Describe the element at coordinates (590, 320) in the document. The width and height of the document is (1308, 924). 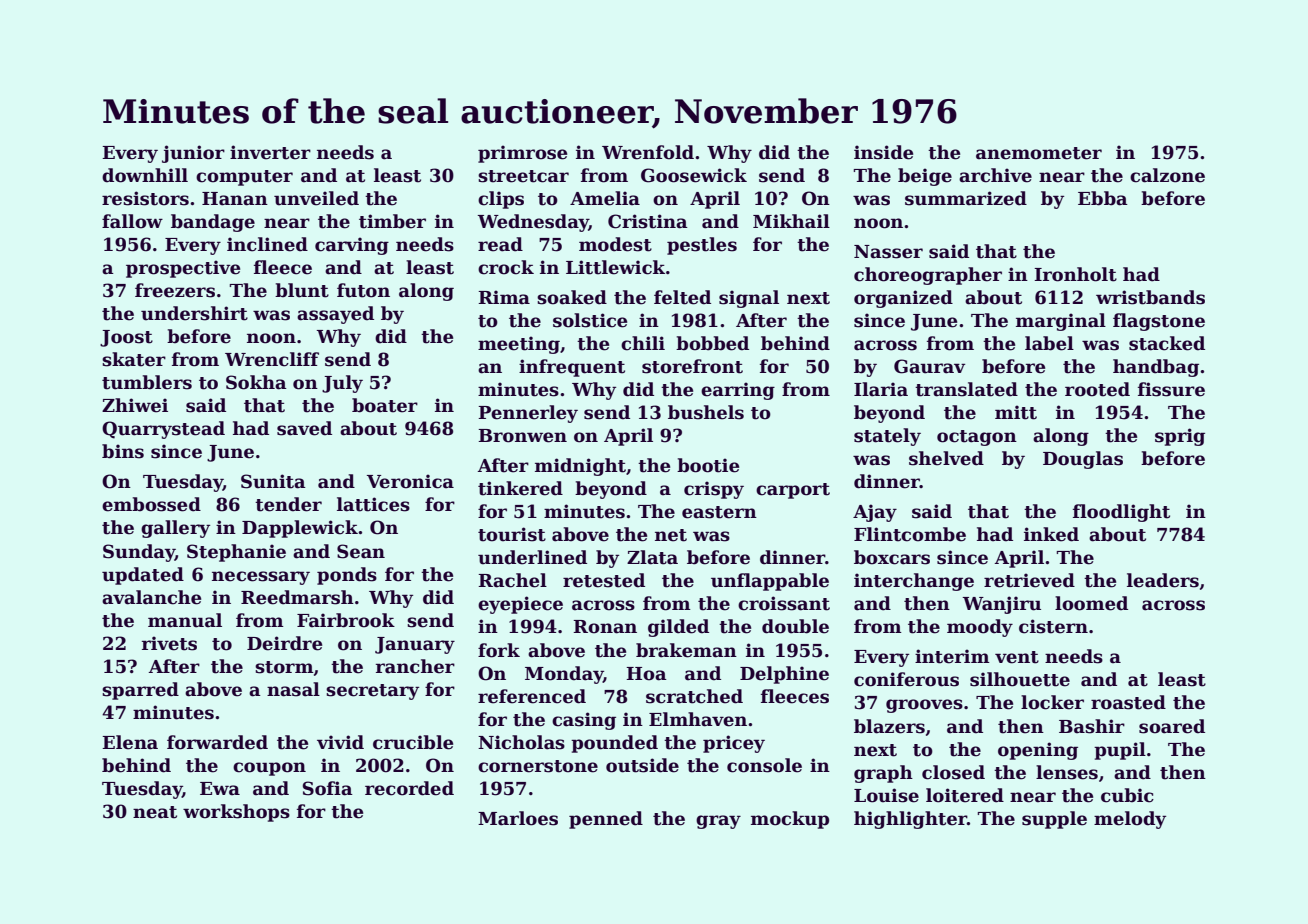
I see `solstice` at that location.
